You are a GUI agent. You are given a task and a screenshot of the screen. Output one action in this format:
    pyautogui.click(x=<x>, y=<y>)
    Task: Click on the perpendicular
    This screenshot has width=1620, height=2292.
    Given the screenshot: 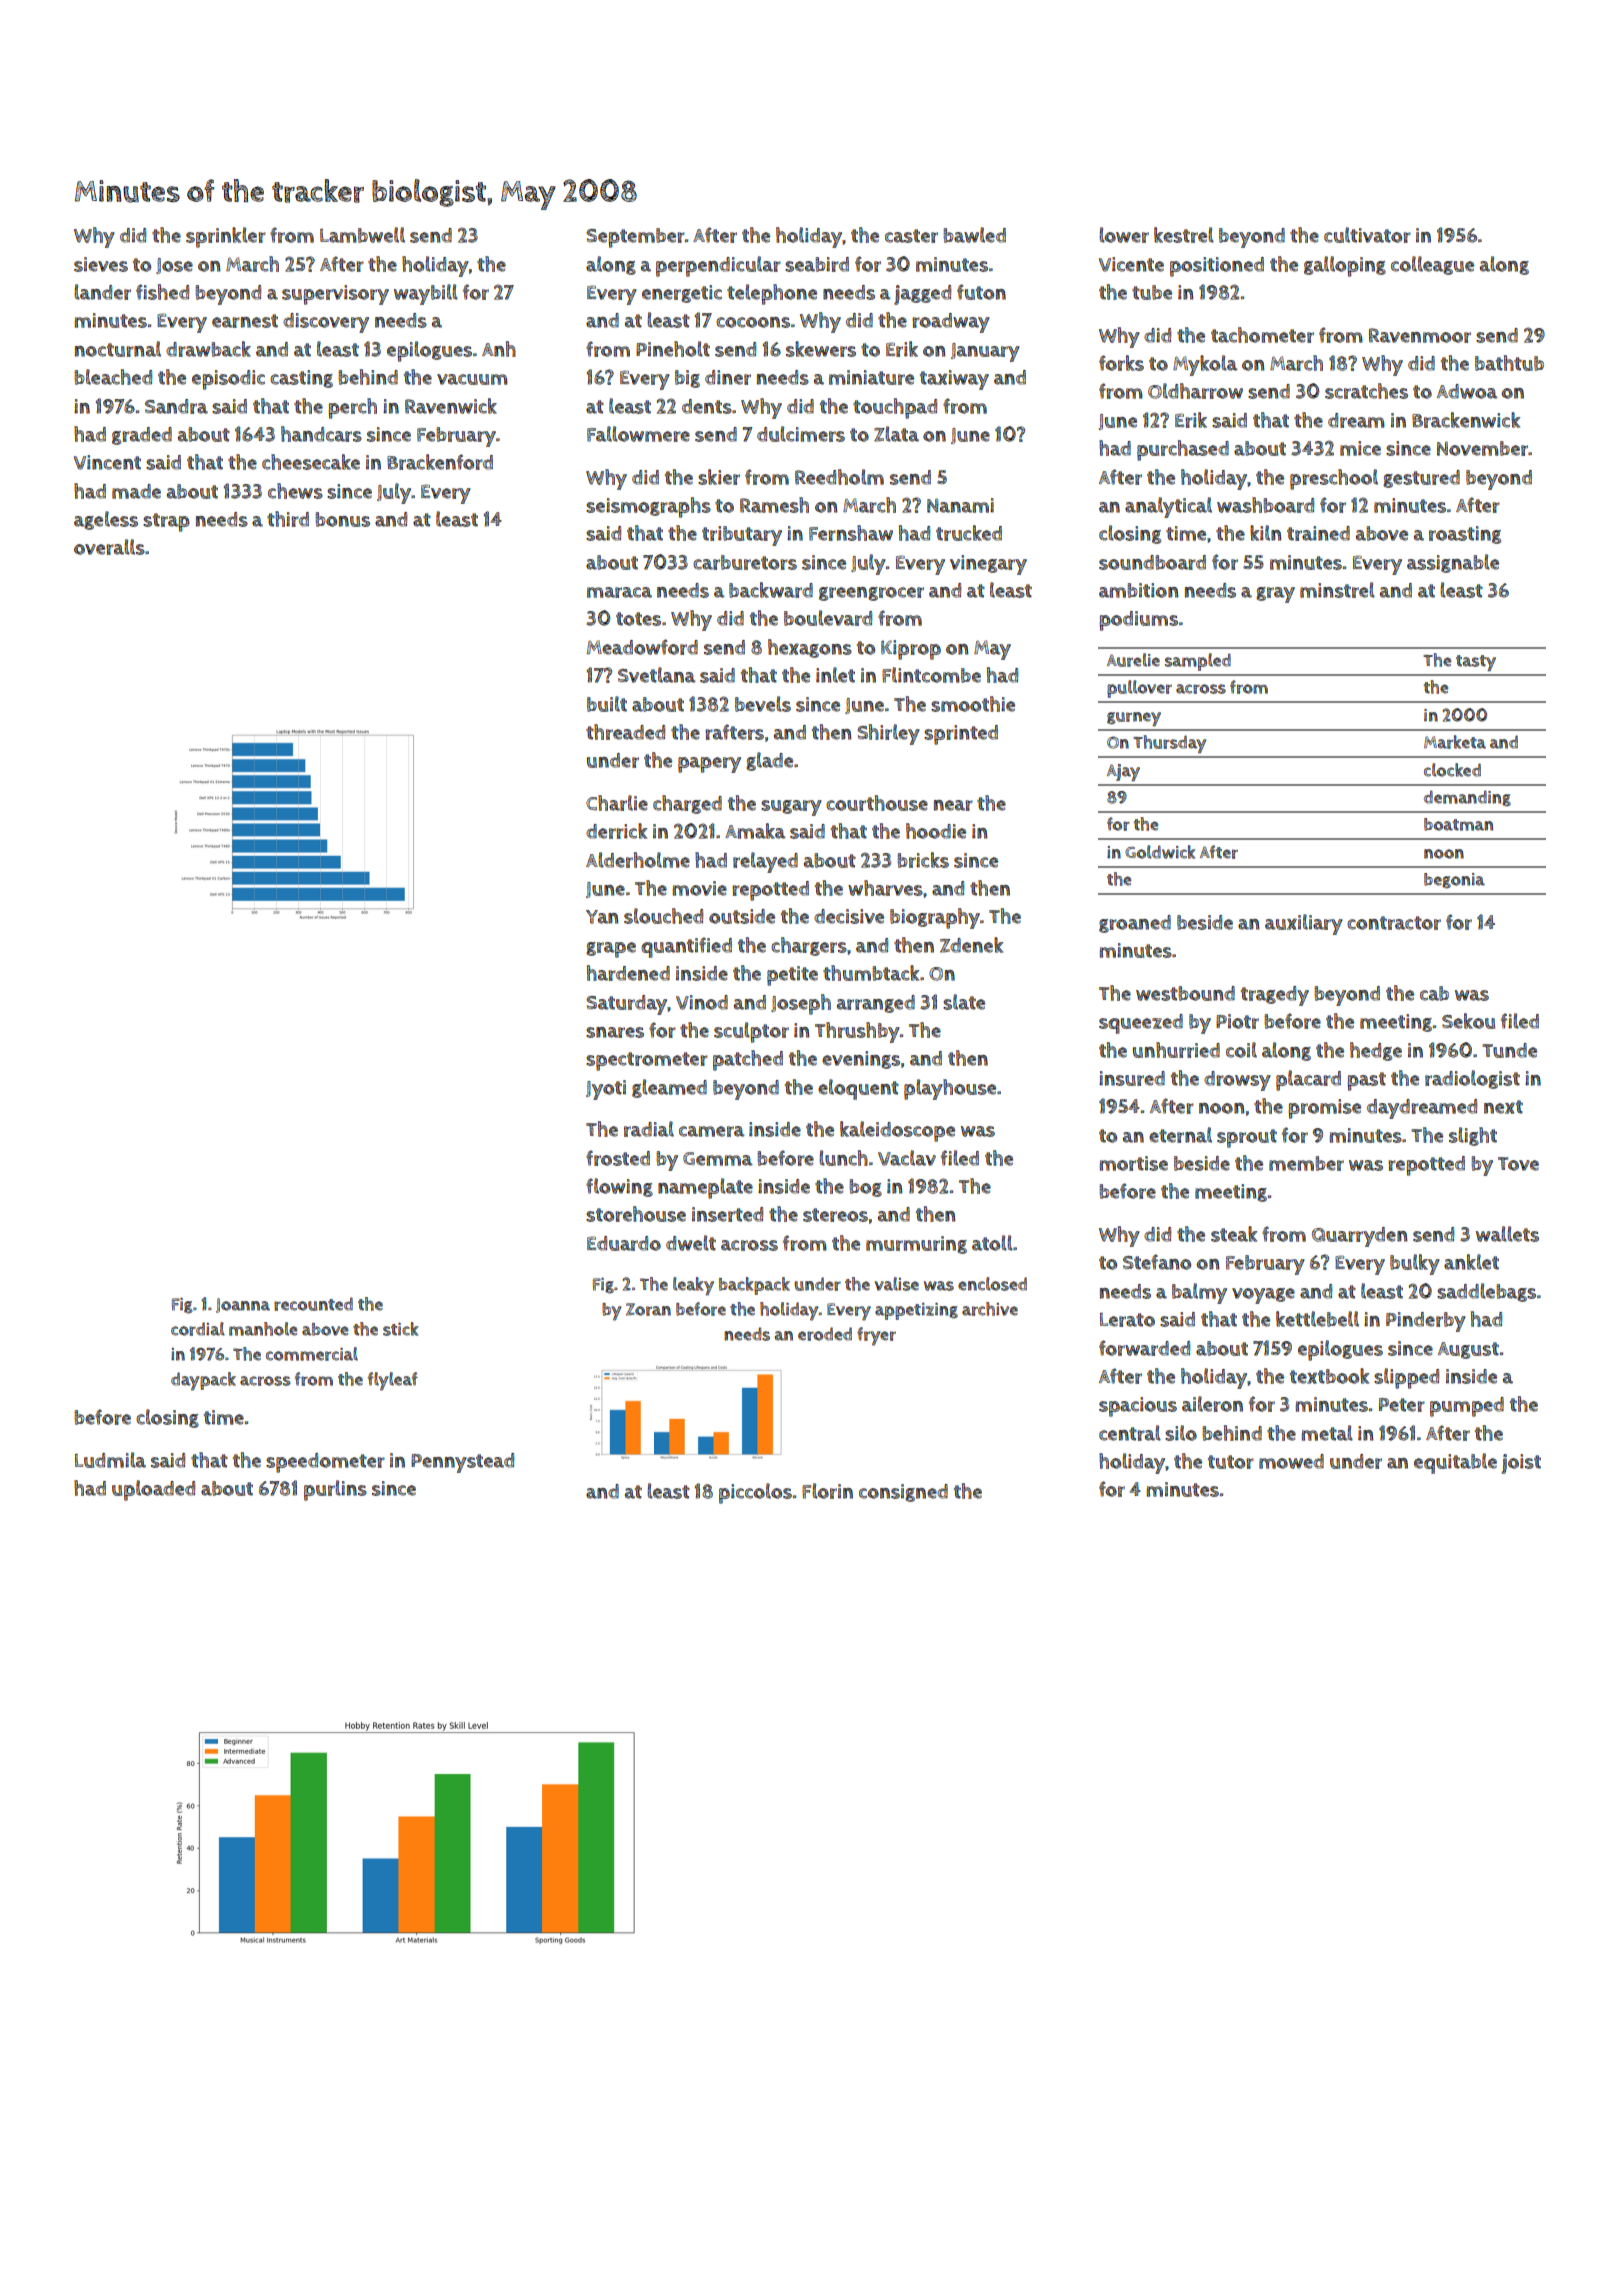 What is the action you would take?
    pyautogui.click(x=718, y=266)
